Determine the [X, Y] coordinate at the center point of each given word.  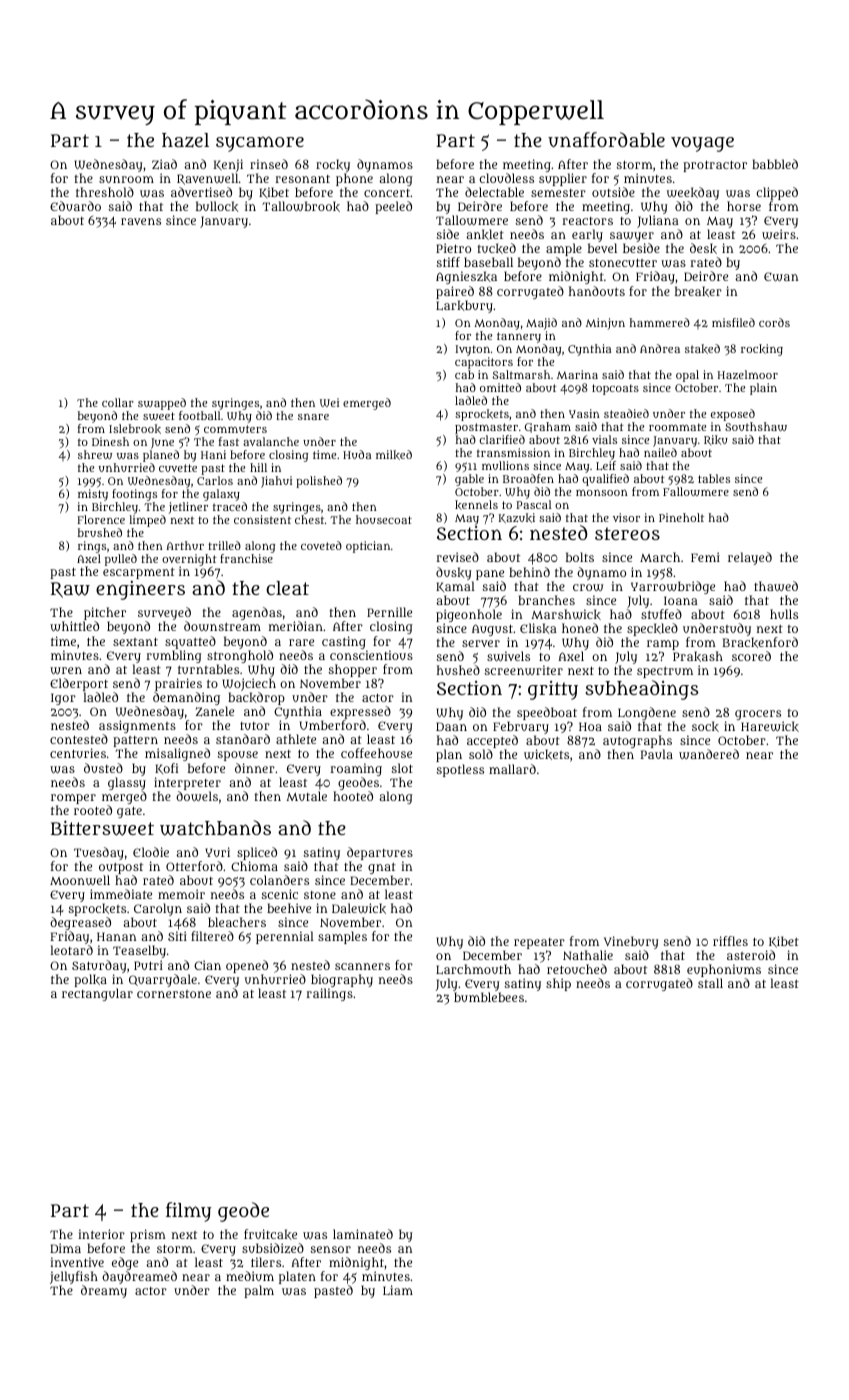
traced [230, 506]
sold [481, 754]
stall [710, 983]
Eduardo [75, 206]
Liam [398, 1290]
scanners [362, 966]
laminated [363, 1234]
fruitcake [270, 1234]
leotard [72, 950]
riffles [730, 941]
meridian [296, 626]
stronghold [240, 656]
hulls [784, 614]
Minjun [605, 324]
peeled [393, 207]
